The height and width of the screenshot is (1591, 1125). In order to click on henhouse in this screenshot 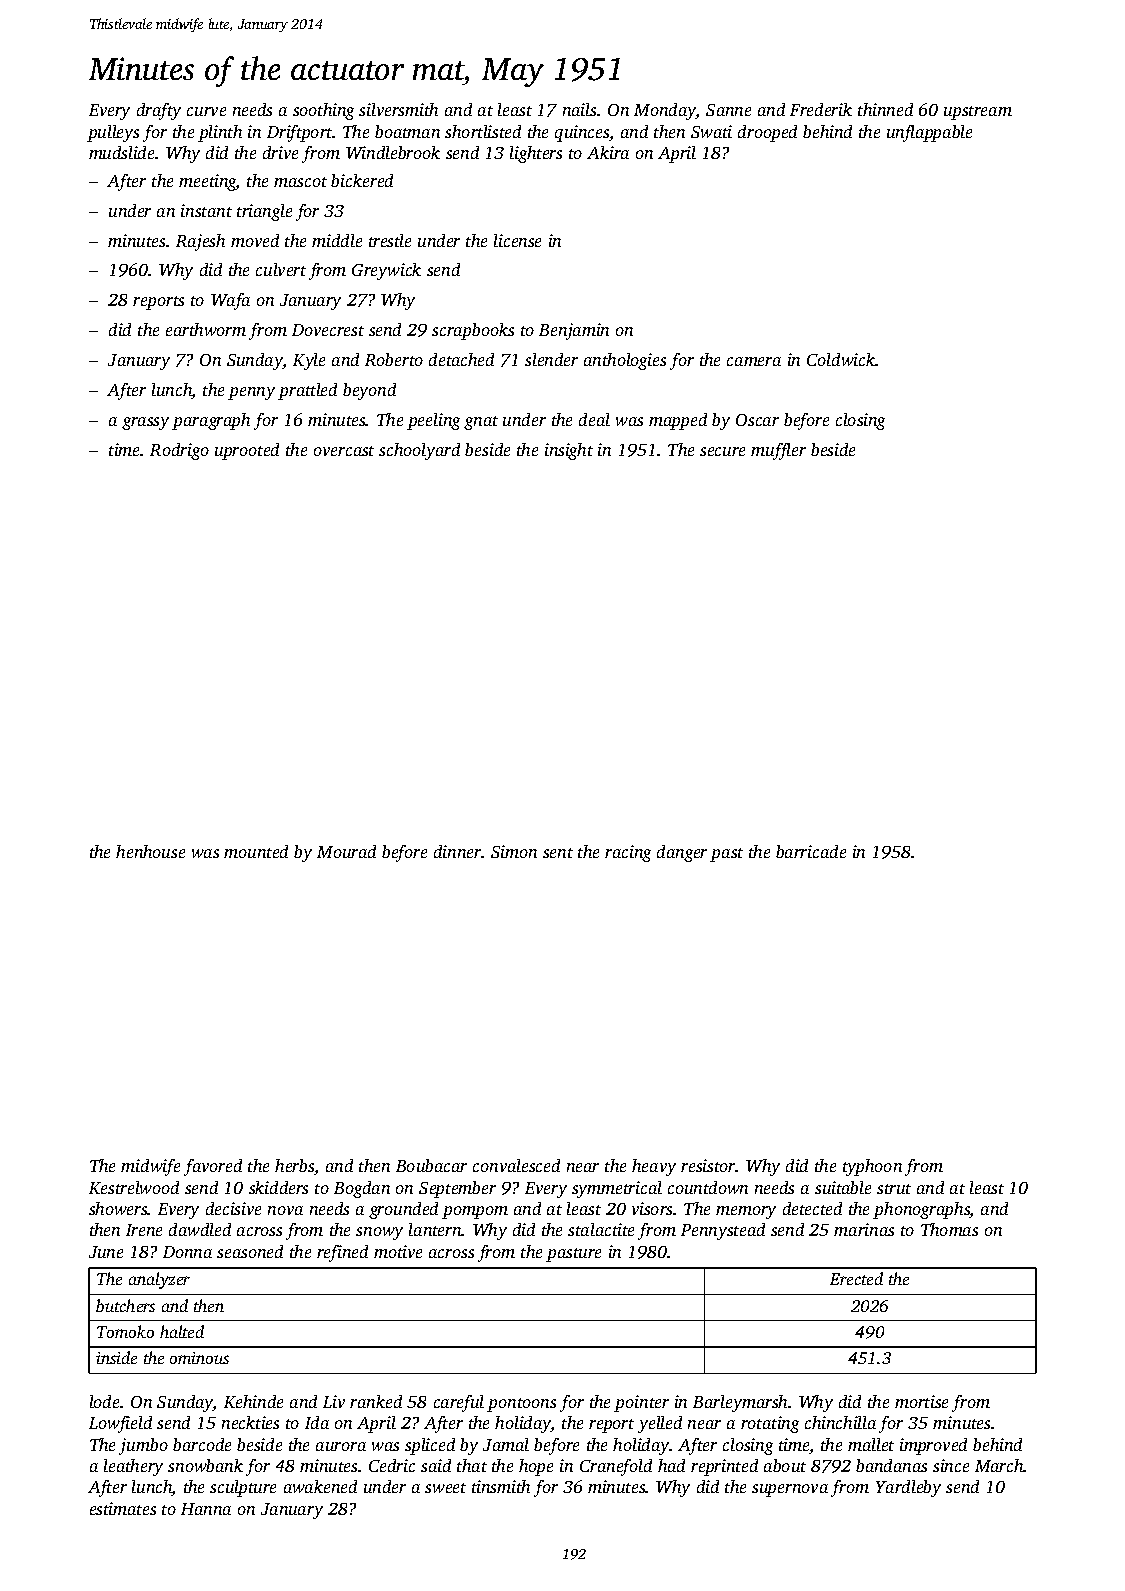, I will do `click(150, 851)`.
